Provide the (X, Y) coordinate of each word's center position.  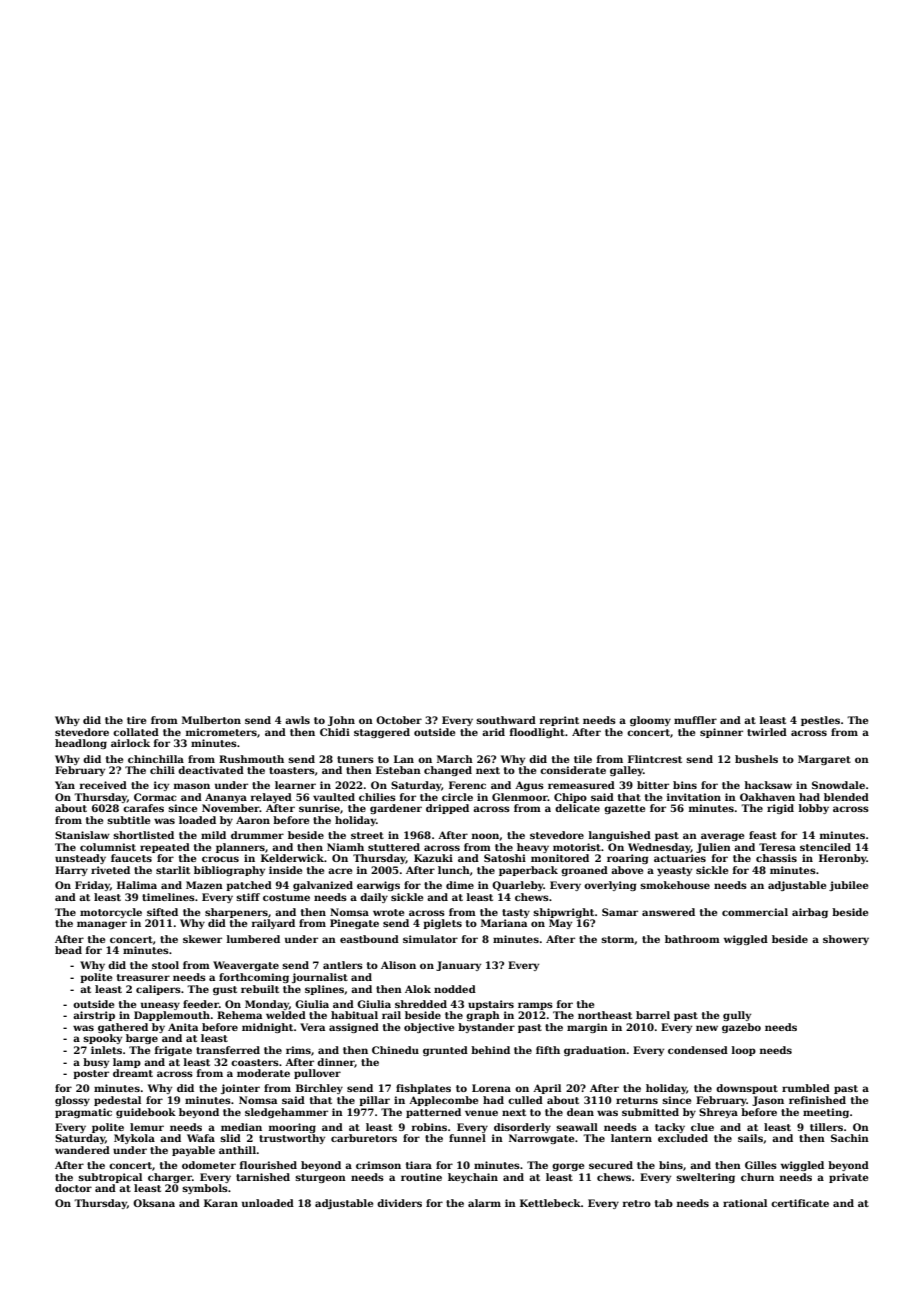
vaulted (334, 797)
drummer (257, 835)
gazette (624, 809)
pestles (820, 721)
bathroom (692, 939)
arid (493, 732)
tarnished (263, 1177)
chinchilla (156, 759)
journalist (320, 978)
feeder (201, 1004)
